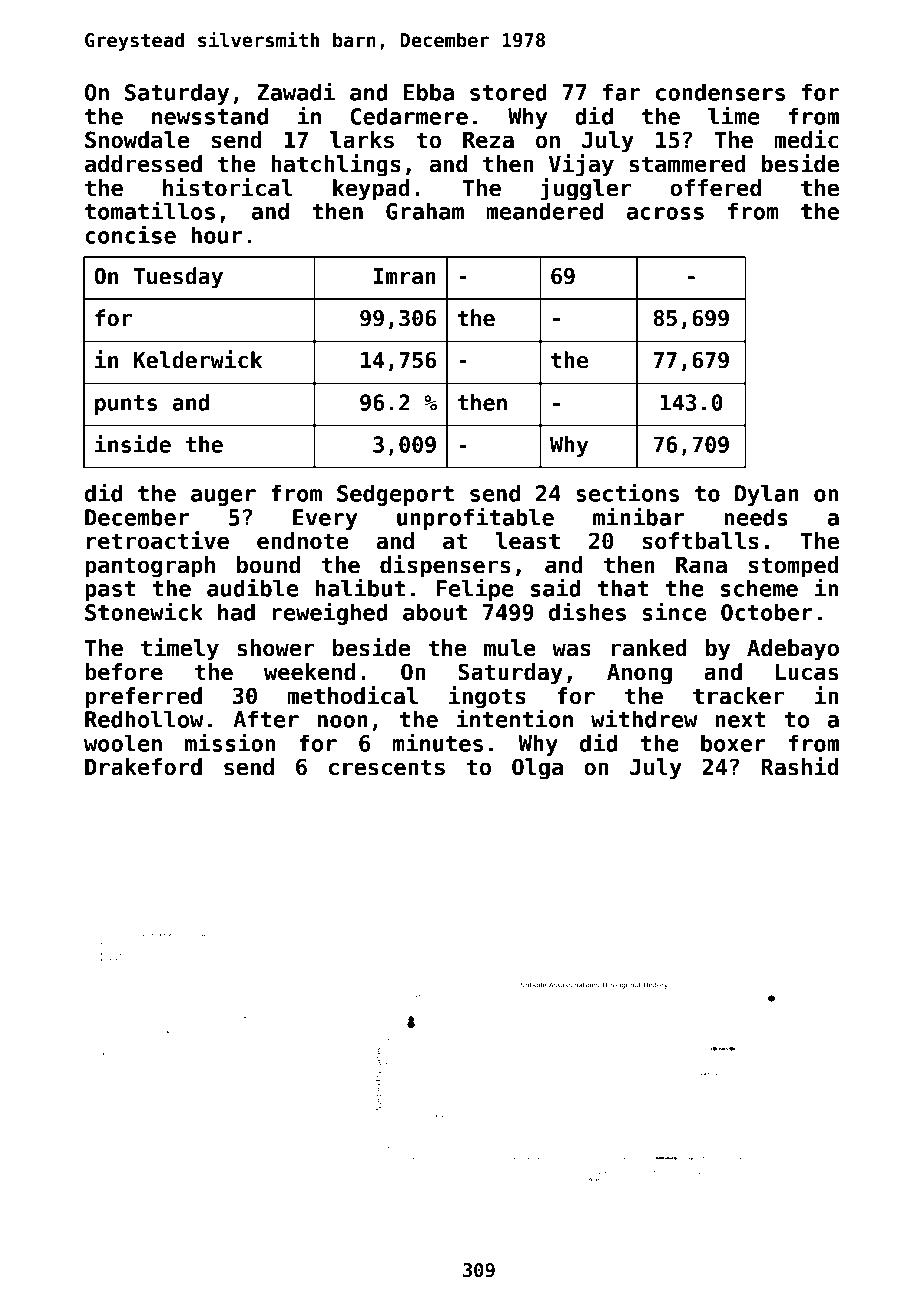 The width and height of the screenshot is (924, 1311). I want to click on had, so click(236, 612).
